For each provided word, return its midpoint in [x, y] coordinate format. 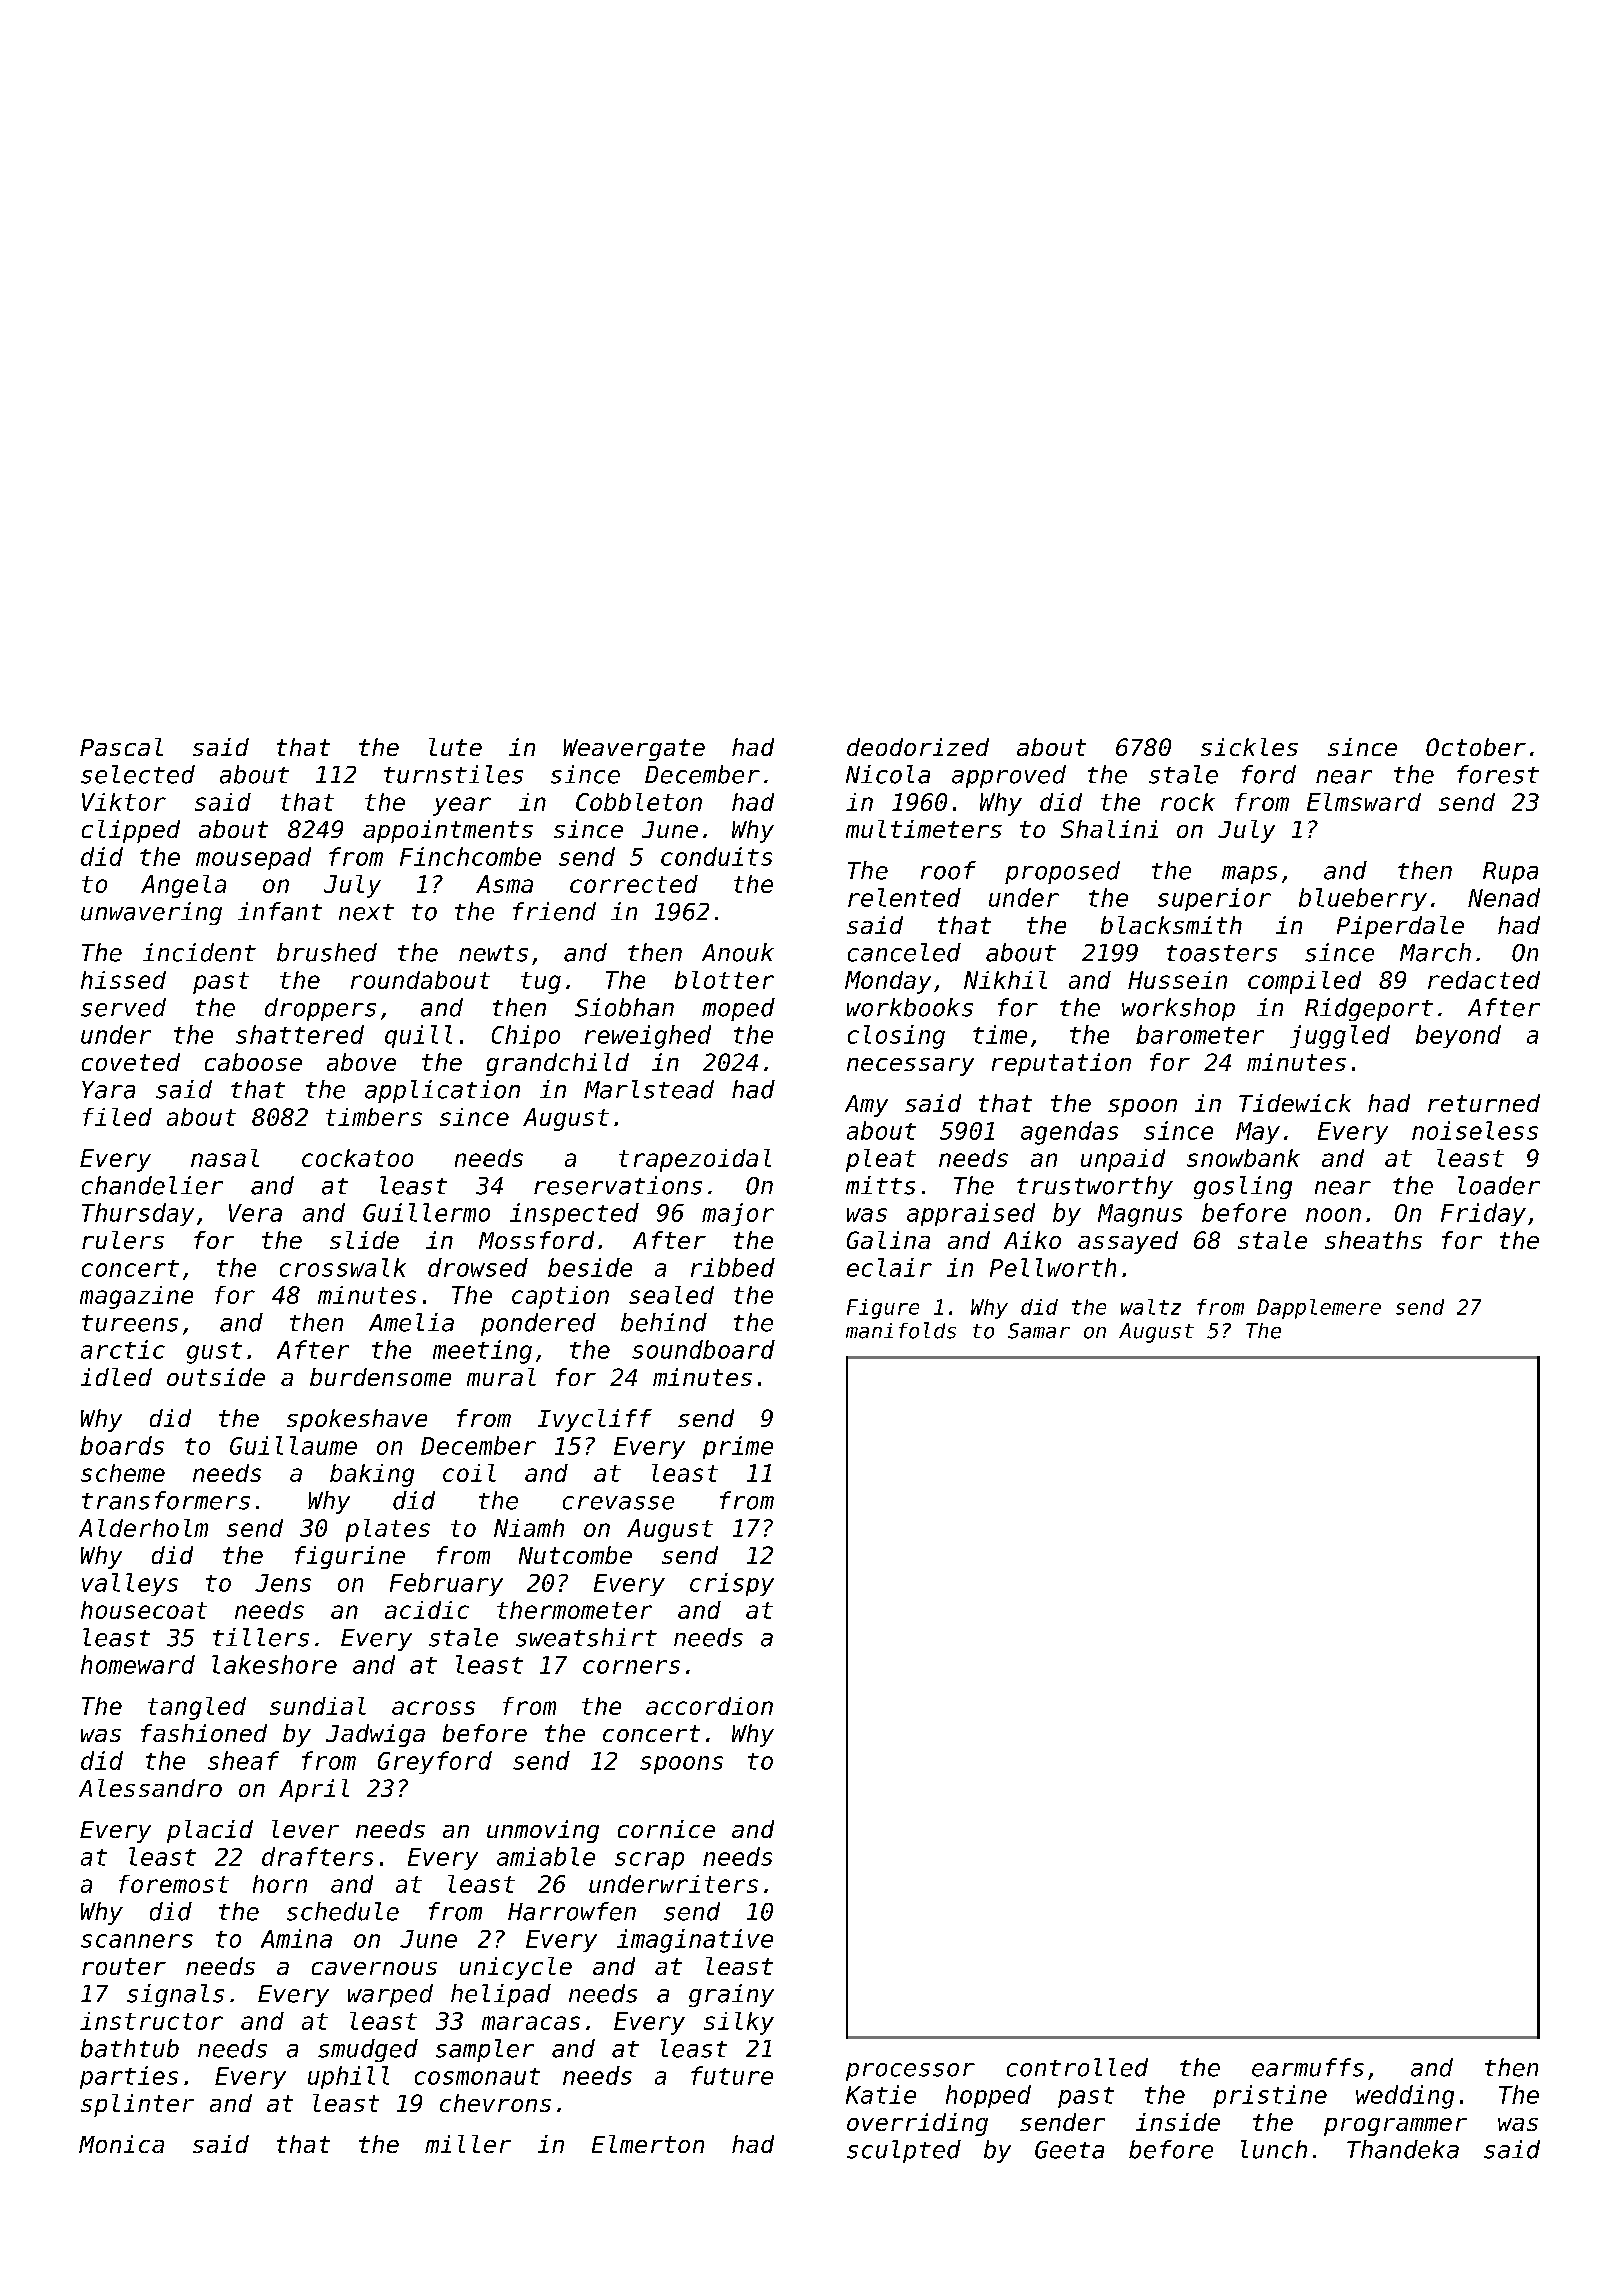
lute [455, 747]
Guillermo [426, 1212]
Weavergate [634, 750]
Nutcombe [575, 1555]
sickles [1249, 747]
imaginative [695, 1941]
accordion [709, 1706]
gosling [1243, 1187]
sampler [485, 2050]
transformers [166, 1500]
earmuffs [1308, 2067]
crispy [732, 1584]
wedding [1405, 2097]
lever [305, 1829]
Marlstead [649, 1089]
